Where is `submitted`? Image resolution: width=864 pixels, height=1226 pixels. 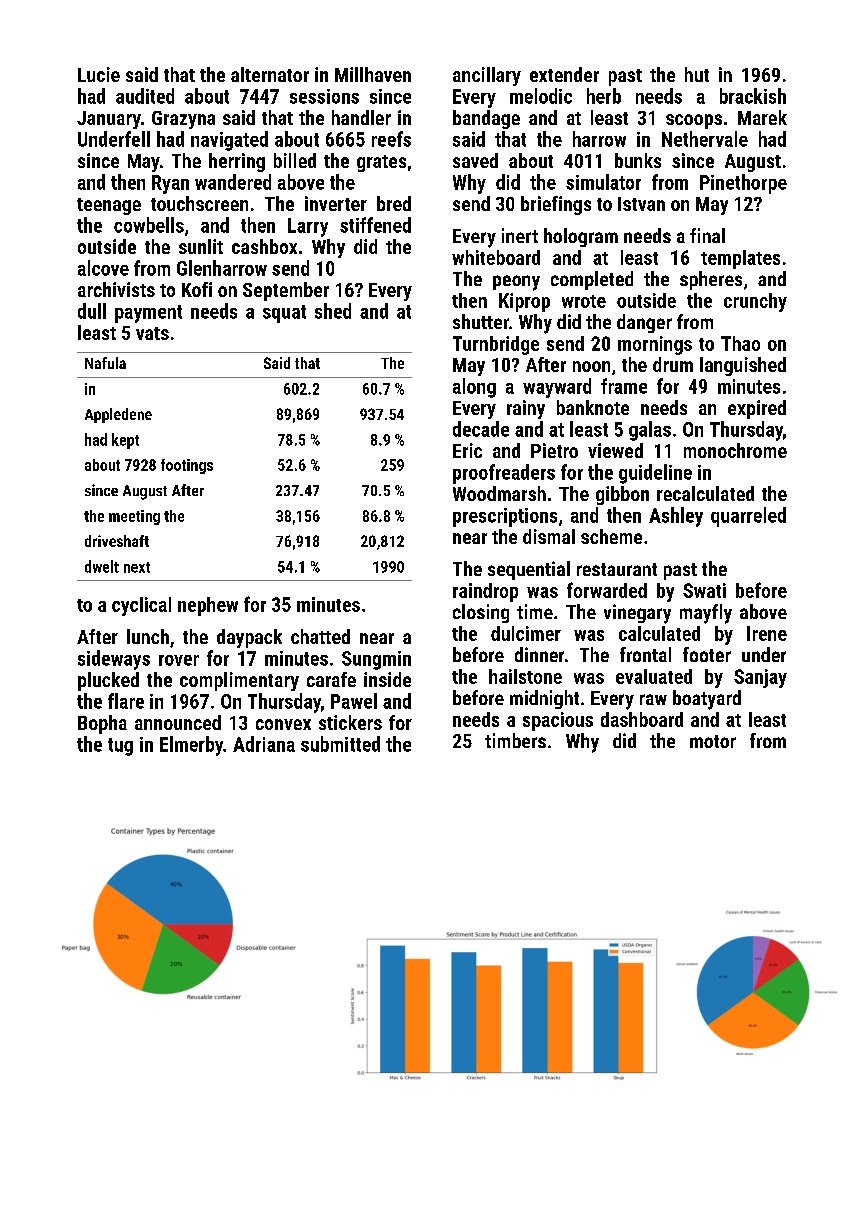 submitted is located at coordinates (340, 744).
